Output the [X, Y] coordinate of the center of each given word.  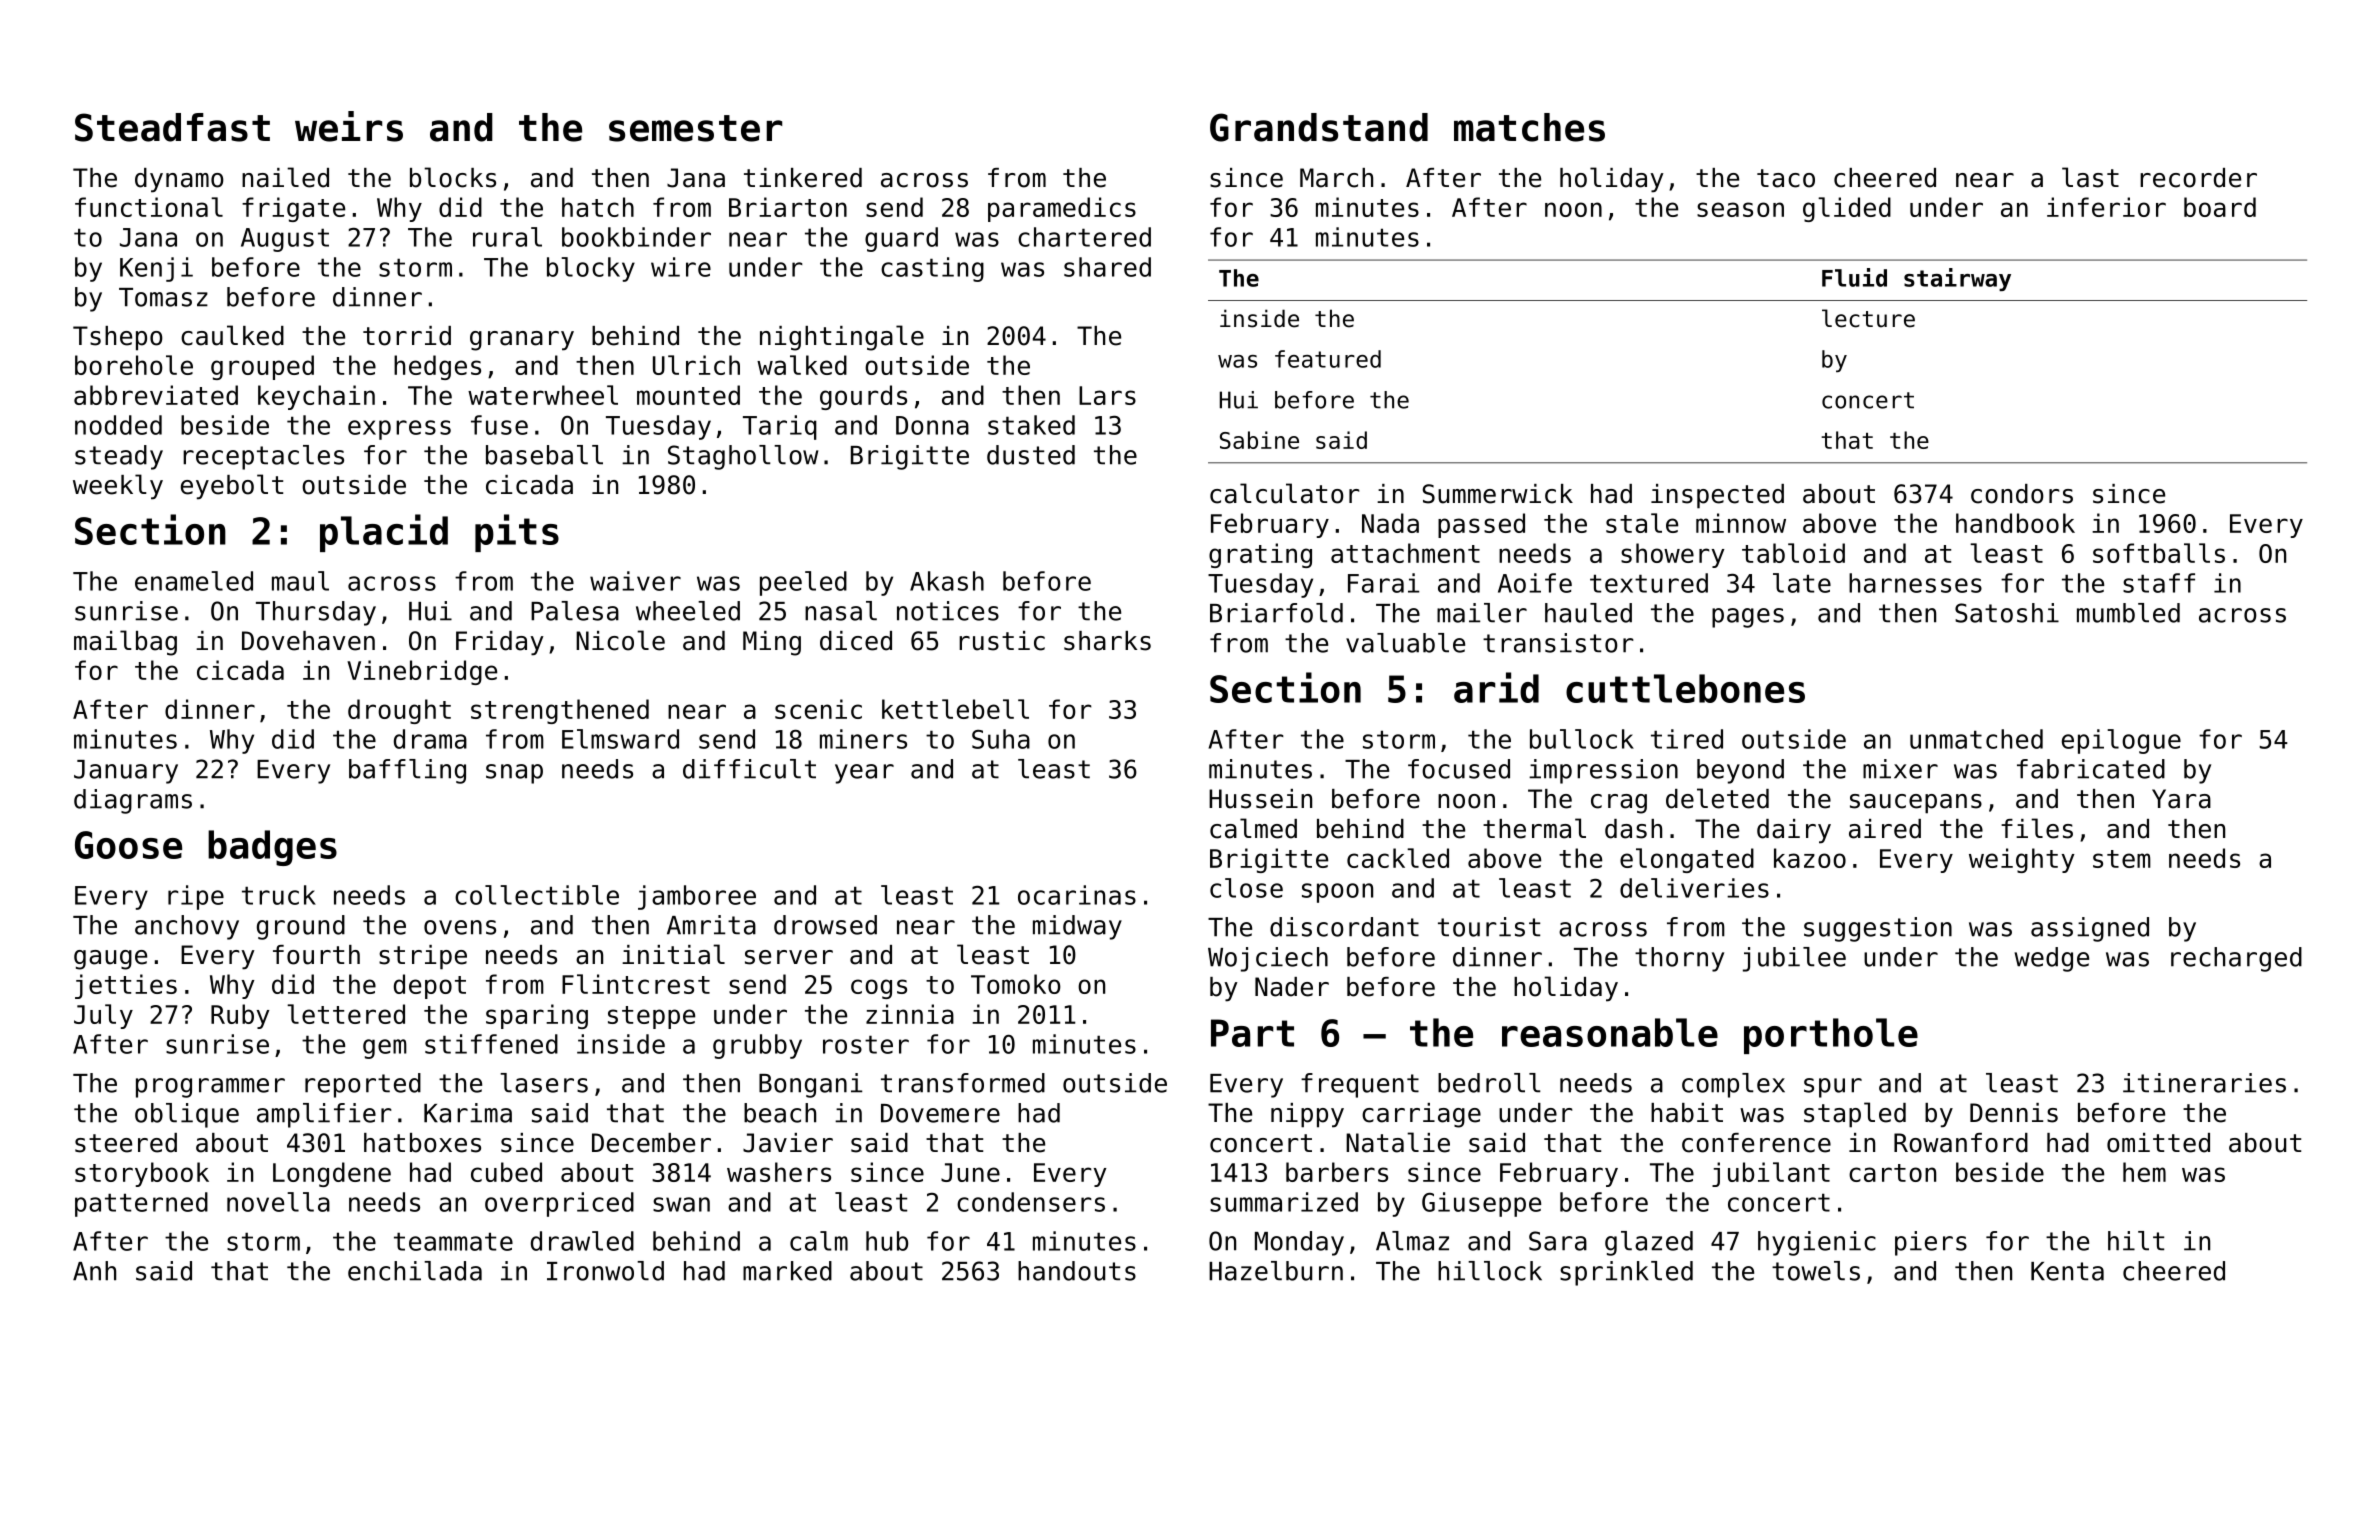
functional [149, 207]
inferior [2106, 207]
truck [279, 895]
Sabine [1259, 440]
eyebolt [232, 487]
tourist [1489, 927]
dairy [1794, 831]
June [970, 1172]
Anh [94, 1271]
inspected [1717, 496]
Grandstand [1319, 127]
